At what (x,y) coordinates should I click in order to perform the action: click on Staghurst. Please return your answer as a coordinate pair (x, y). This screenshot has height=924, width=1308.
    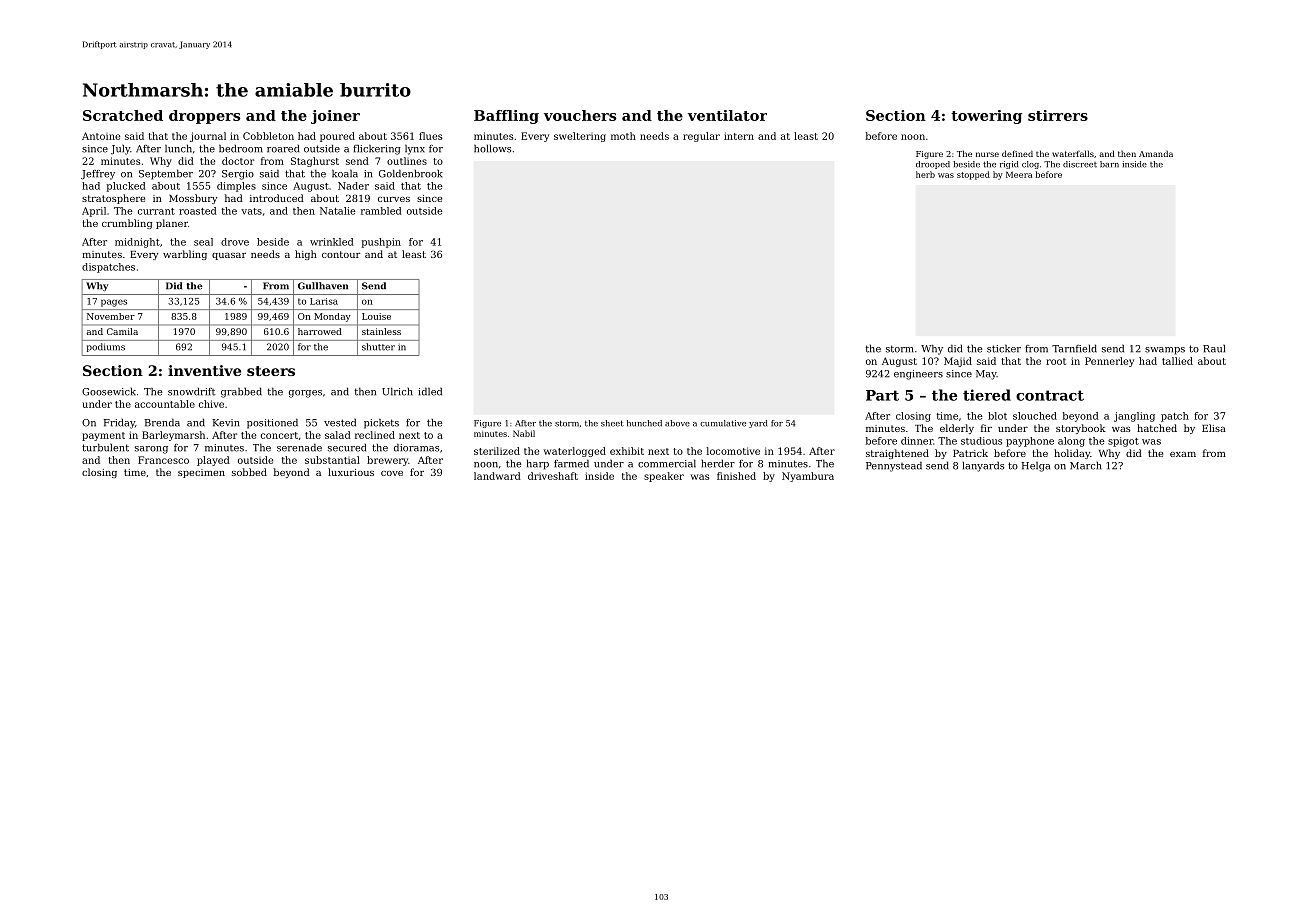
    Looking at the image, I should click on (315, 162).
